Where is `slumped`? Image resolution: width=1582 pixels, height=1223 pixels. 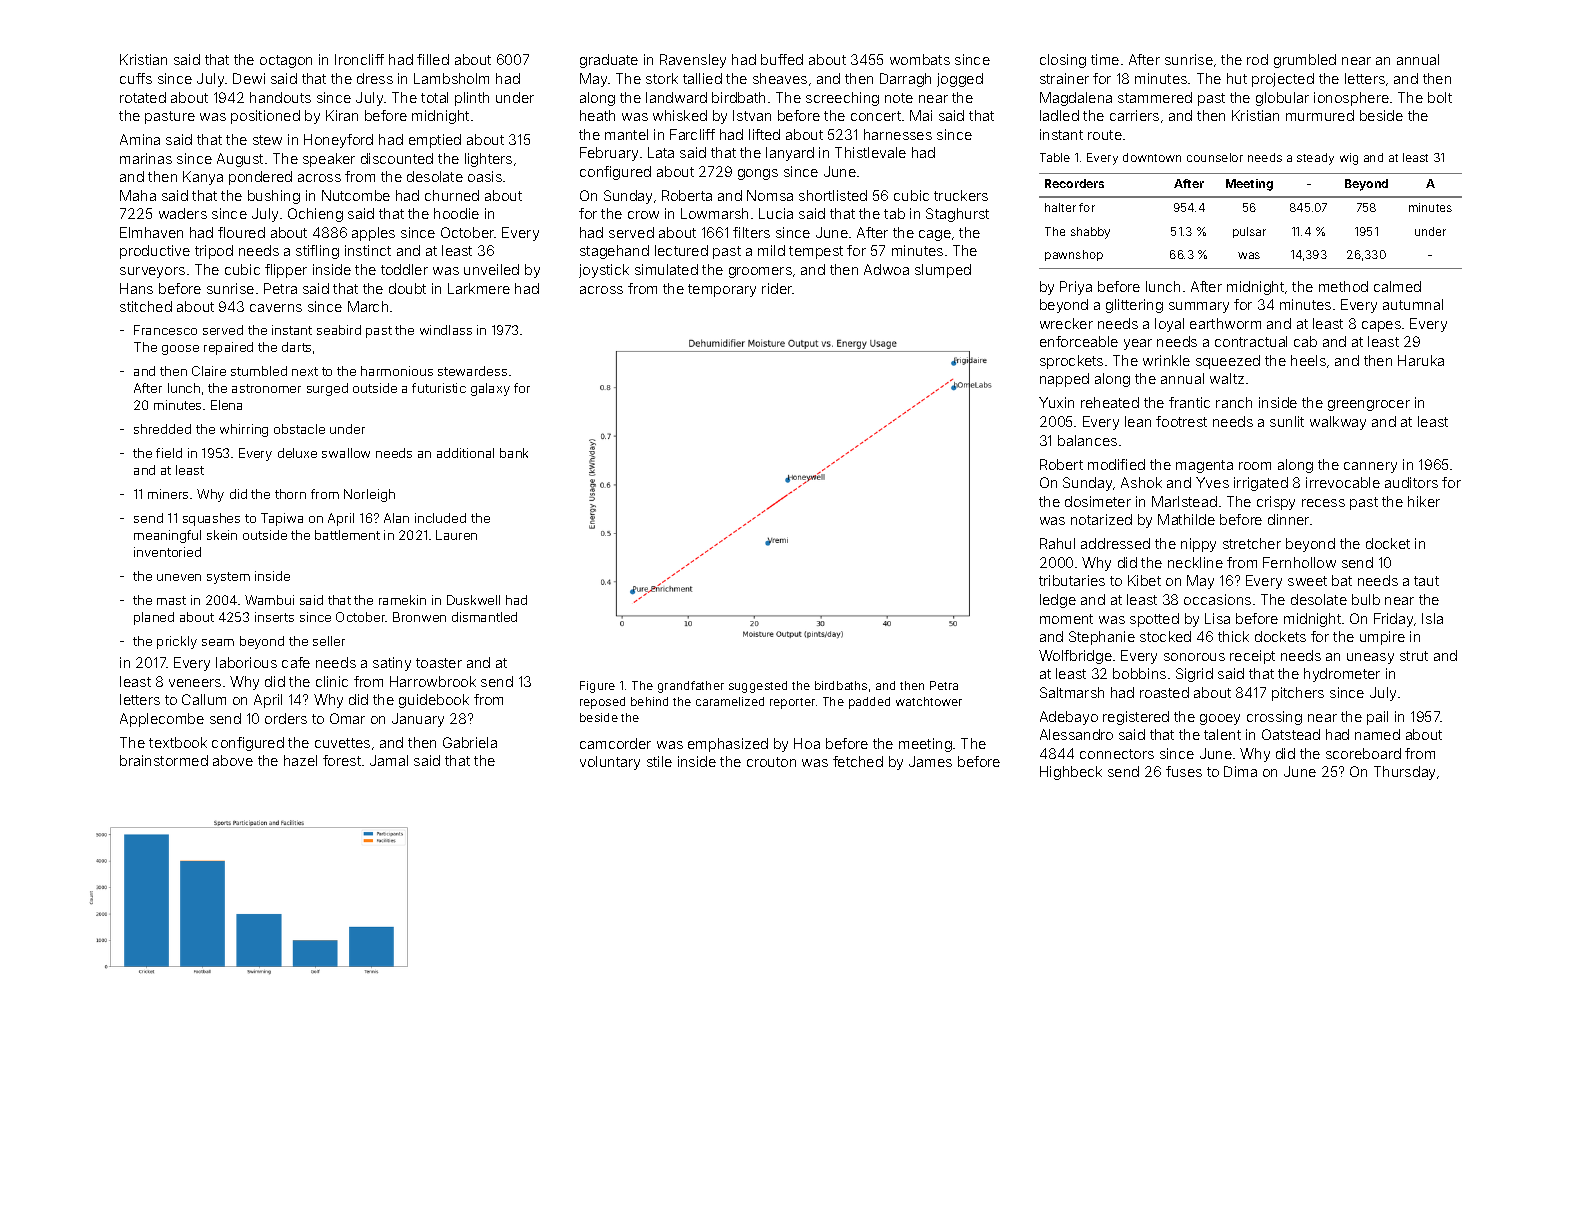
slumped is located at coordinates (943, 271).
